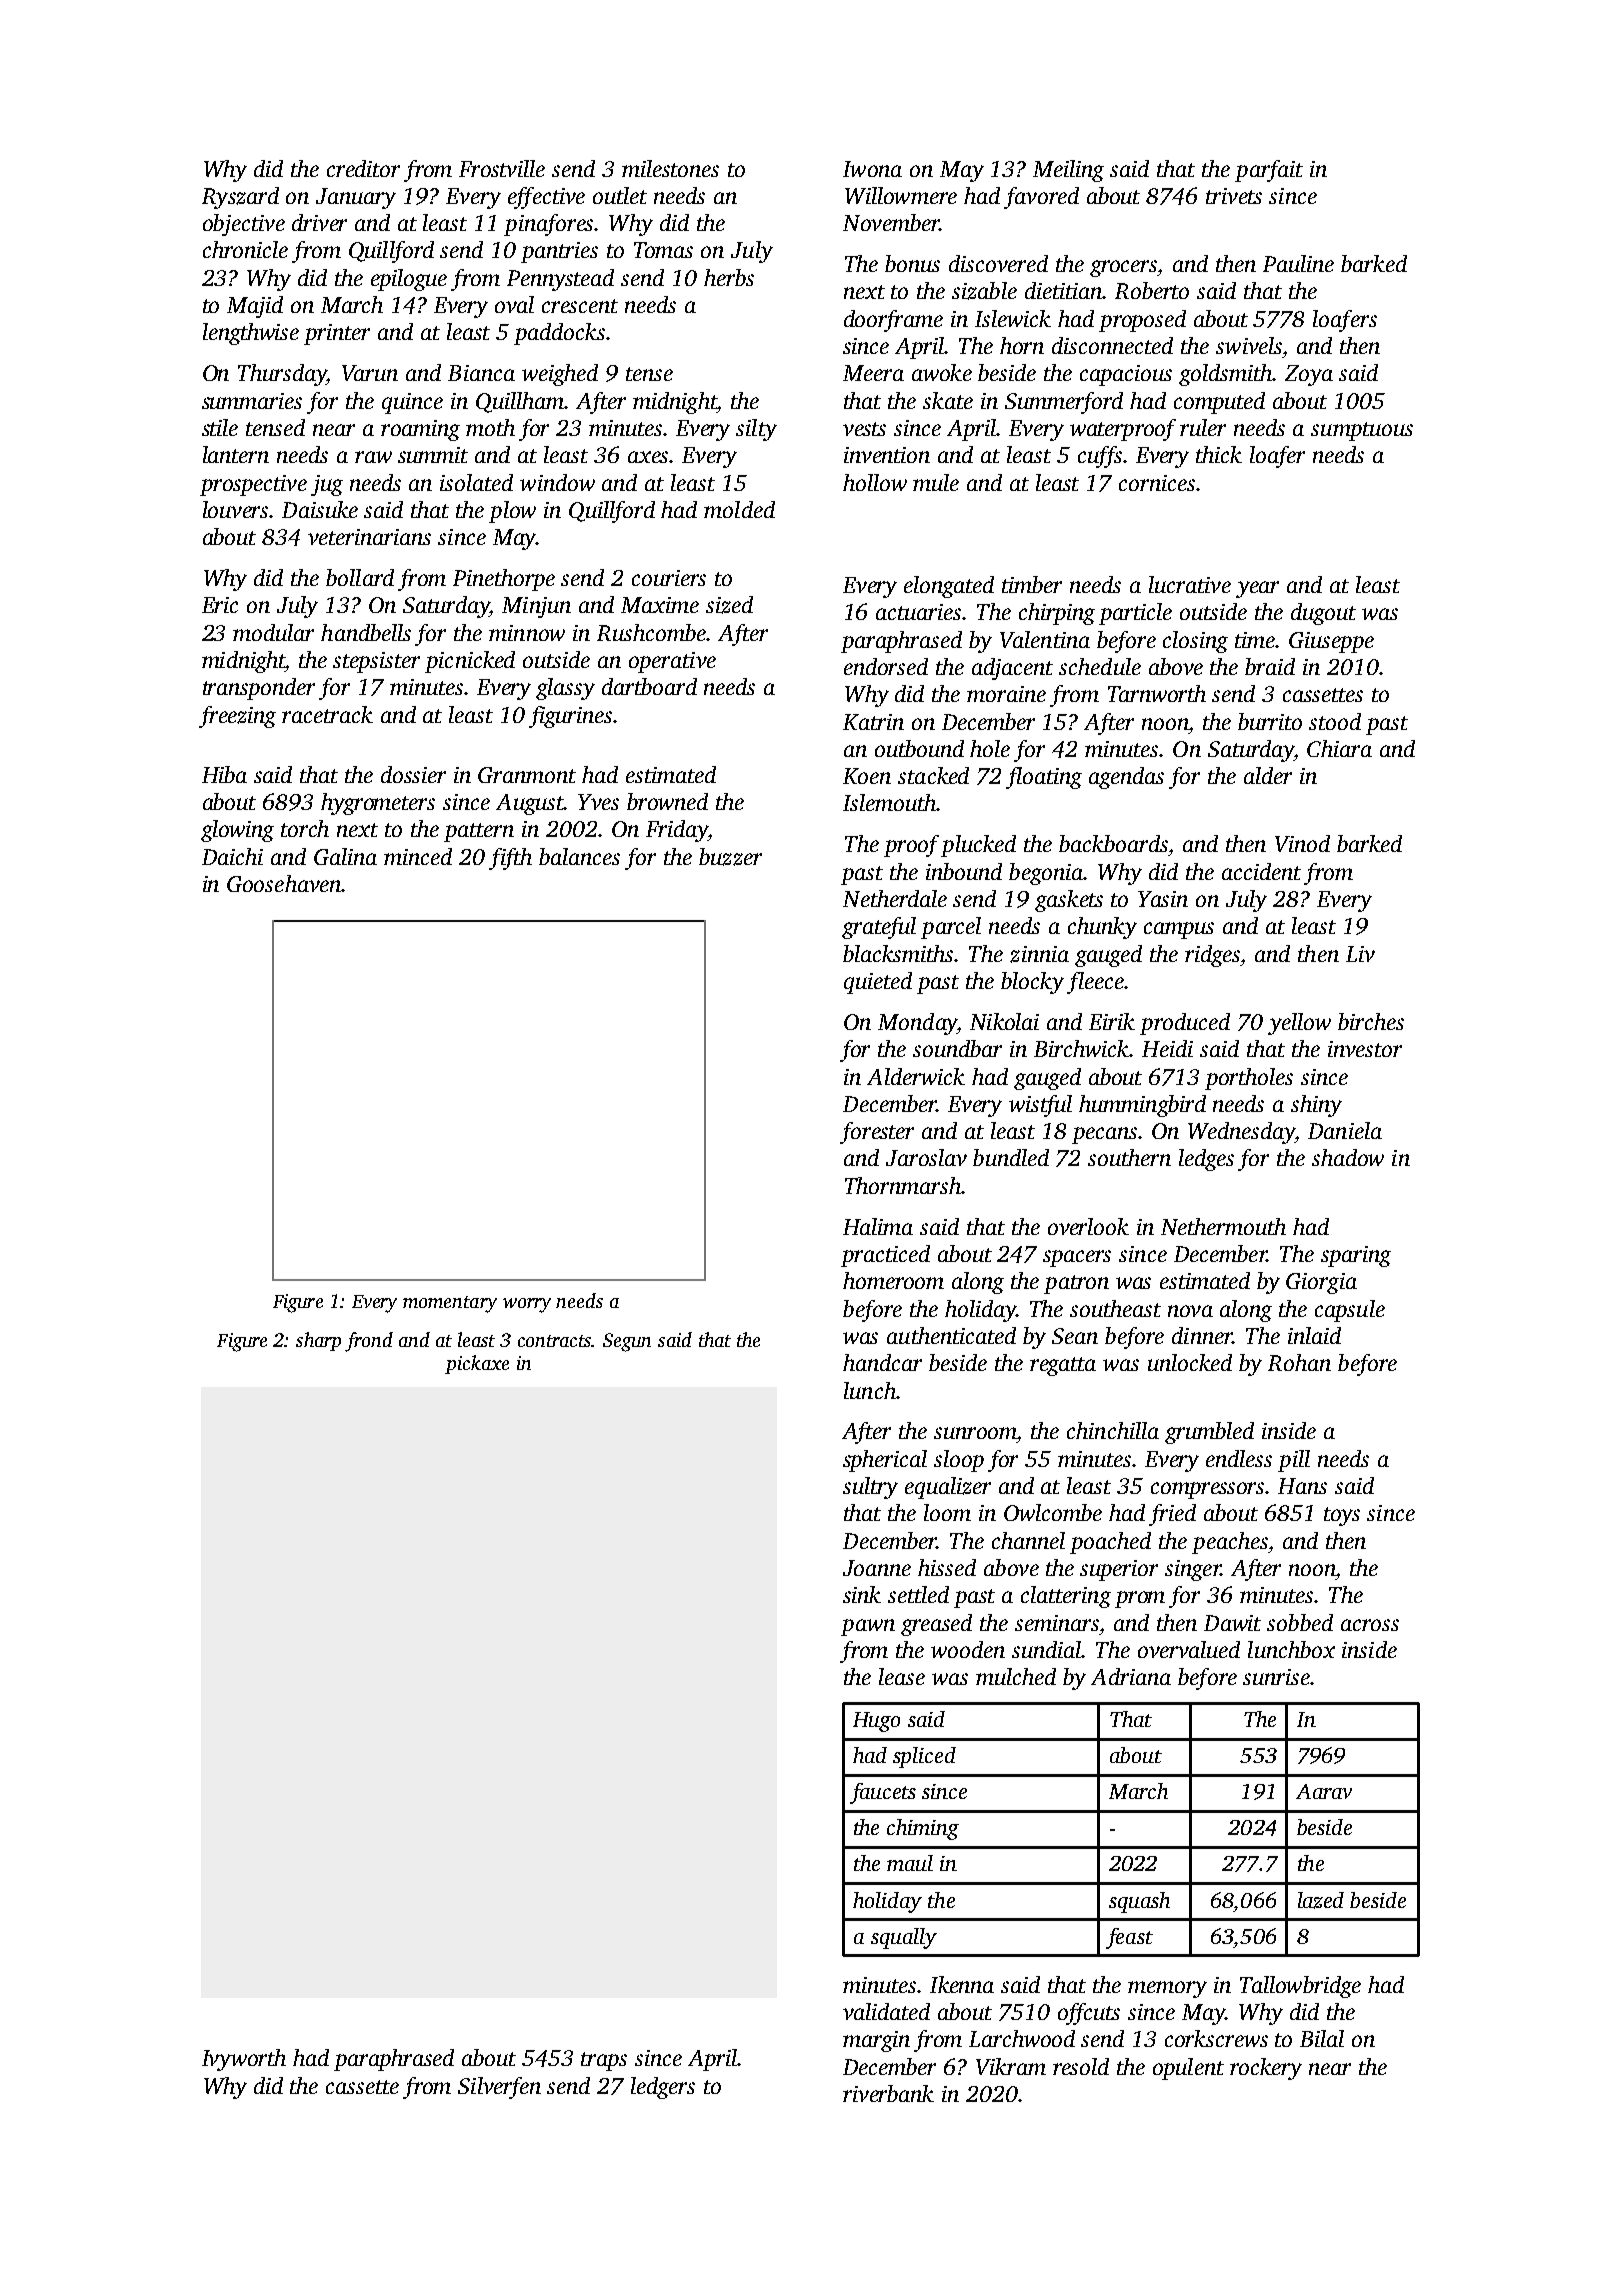  Describe the element at coordinates (1321, 1900) in the document. I see `lazed` at that location.
